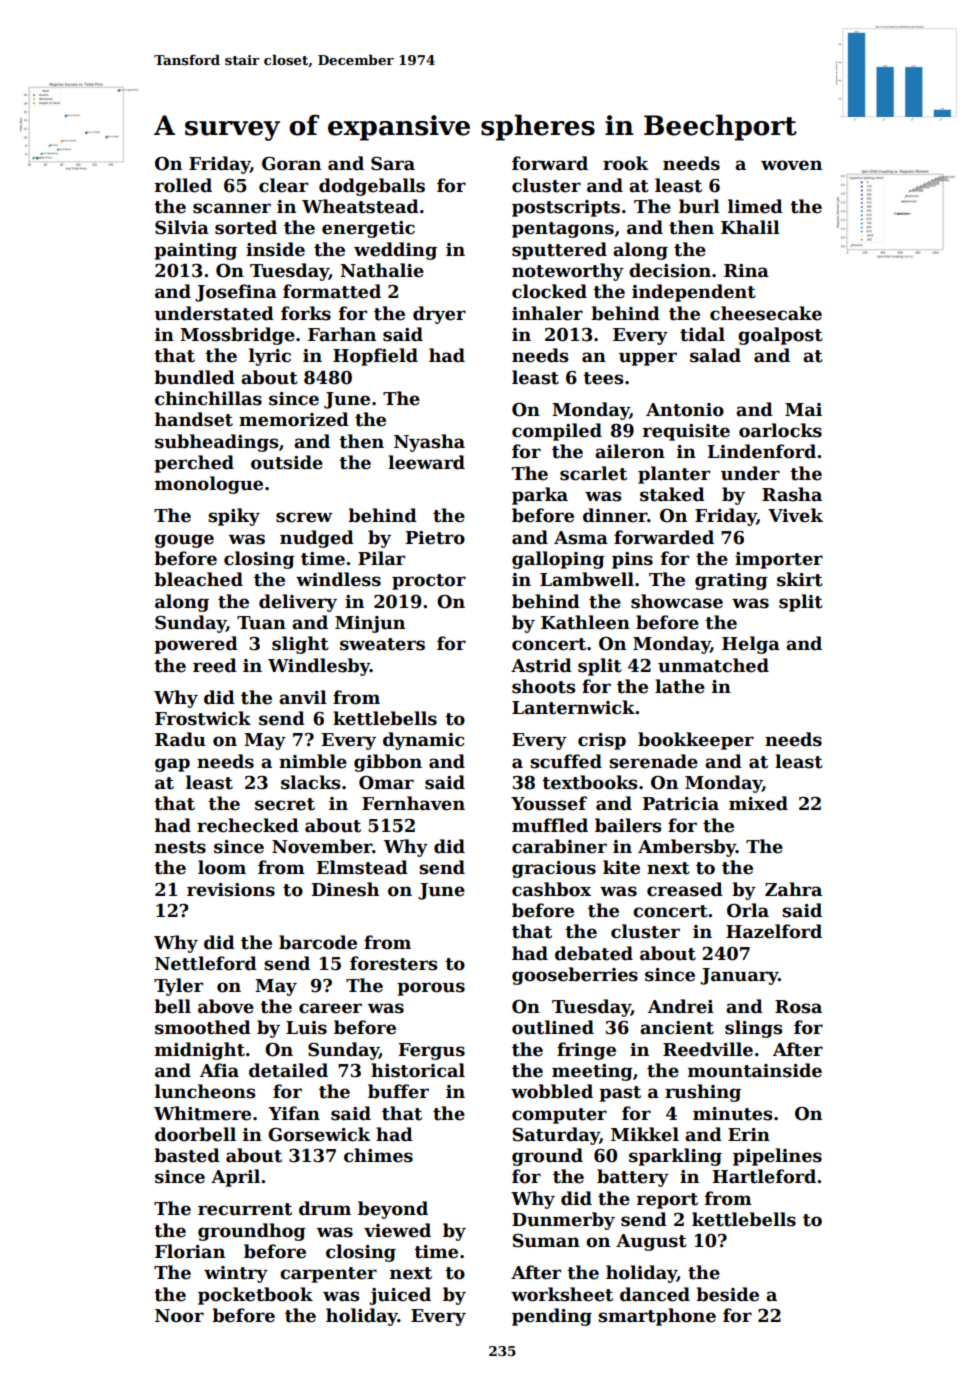 The width and height of the image is (977, 1388). What do you see at coordinates (179, 1316) in the image?
I see `Noor` at bounding box center [179, 1316].
